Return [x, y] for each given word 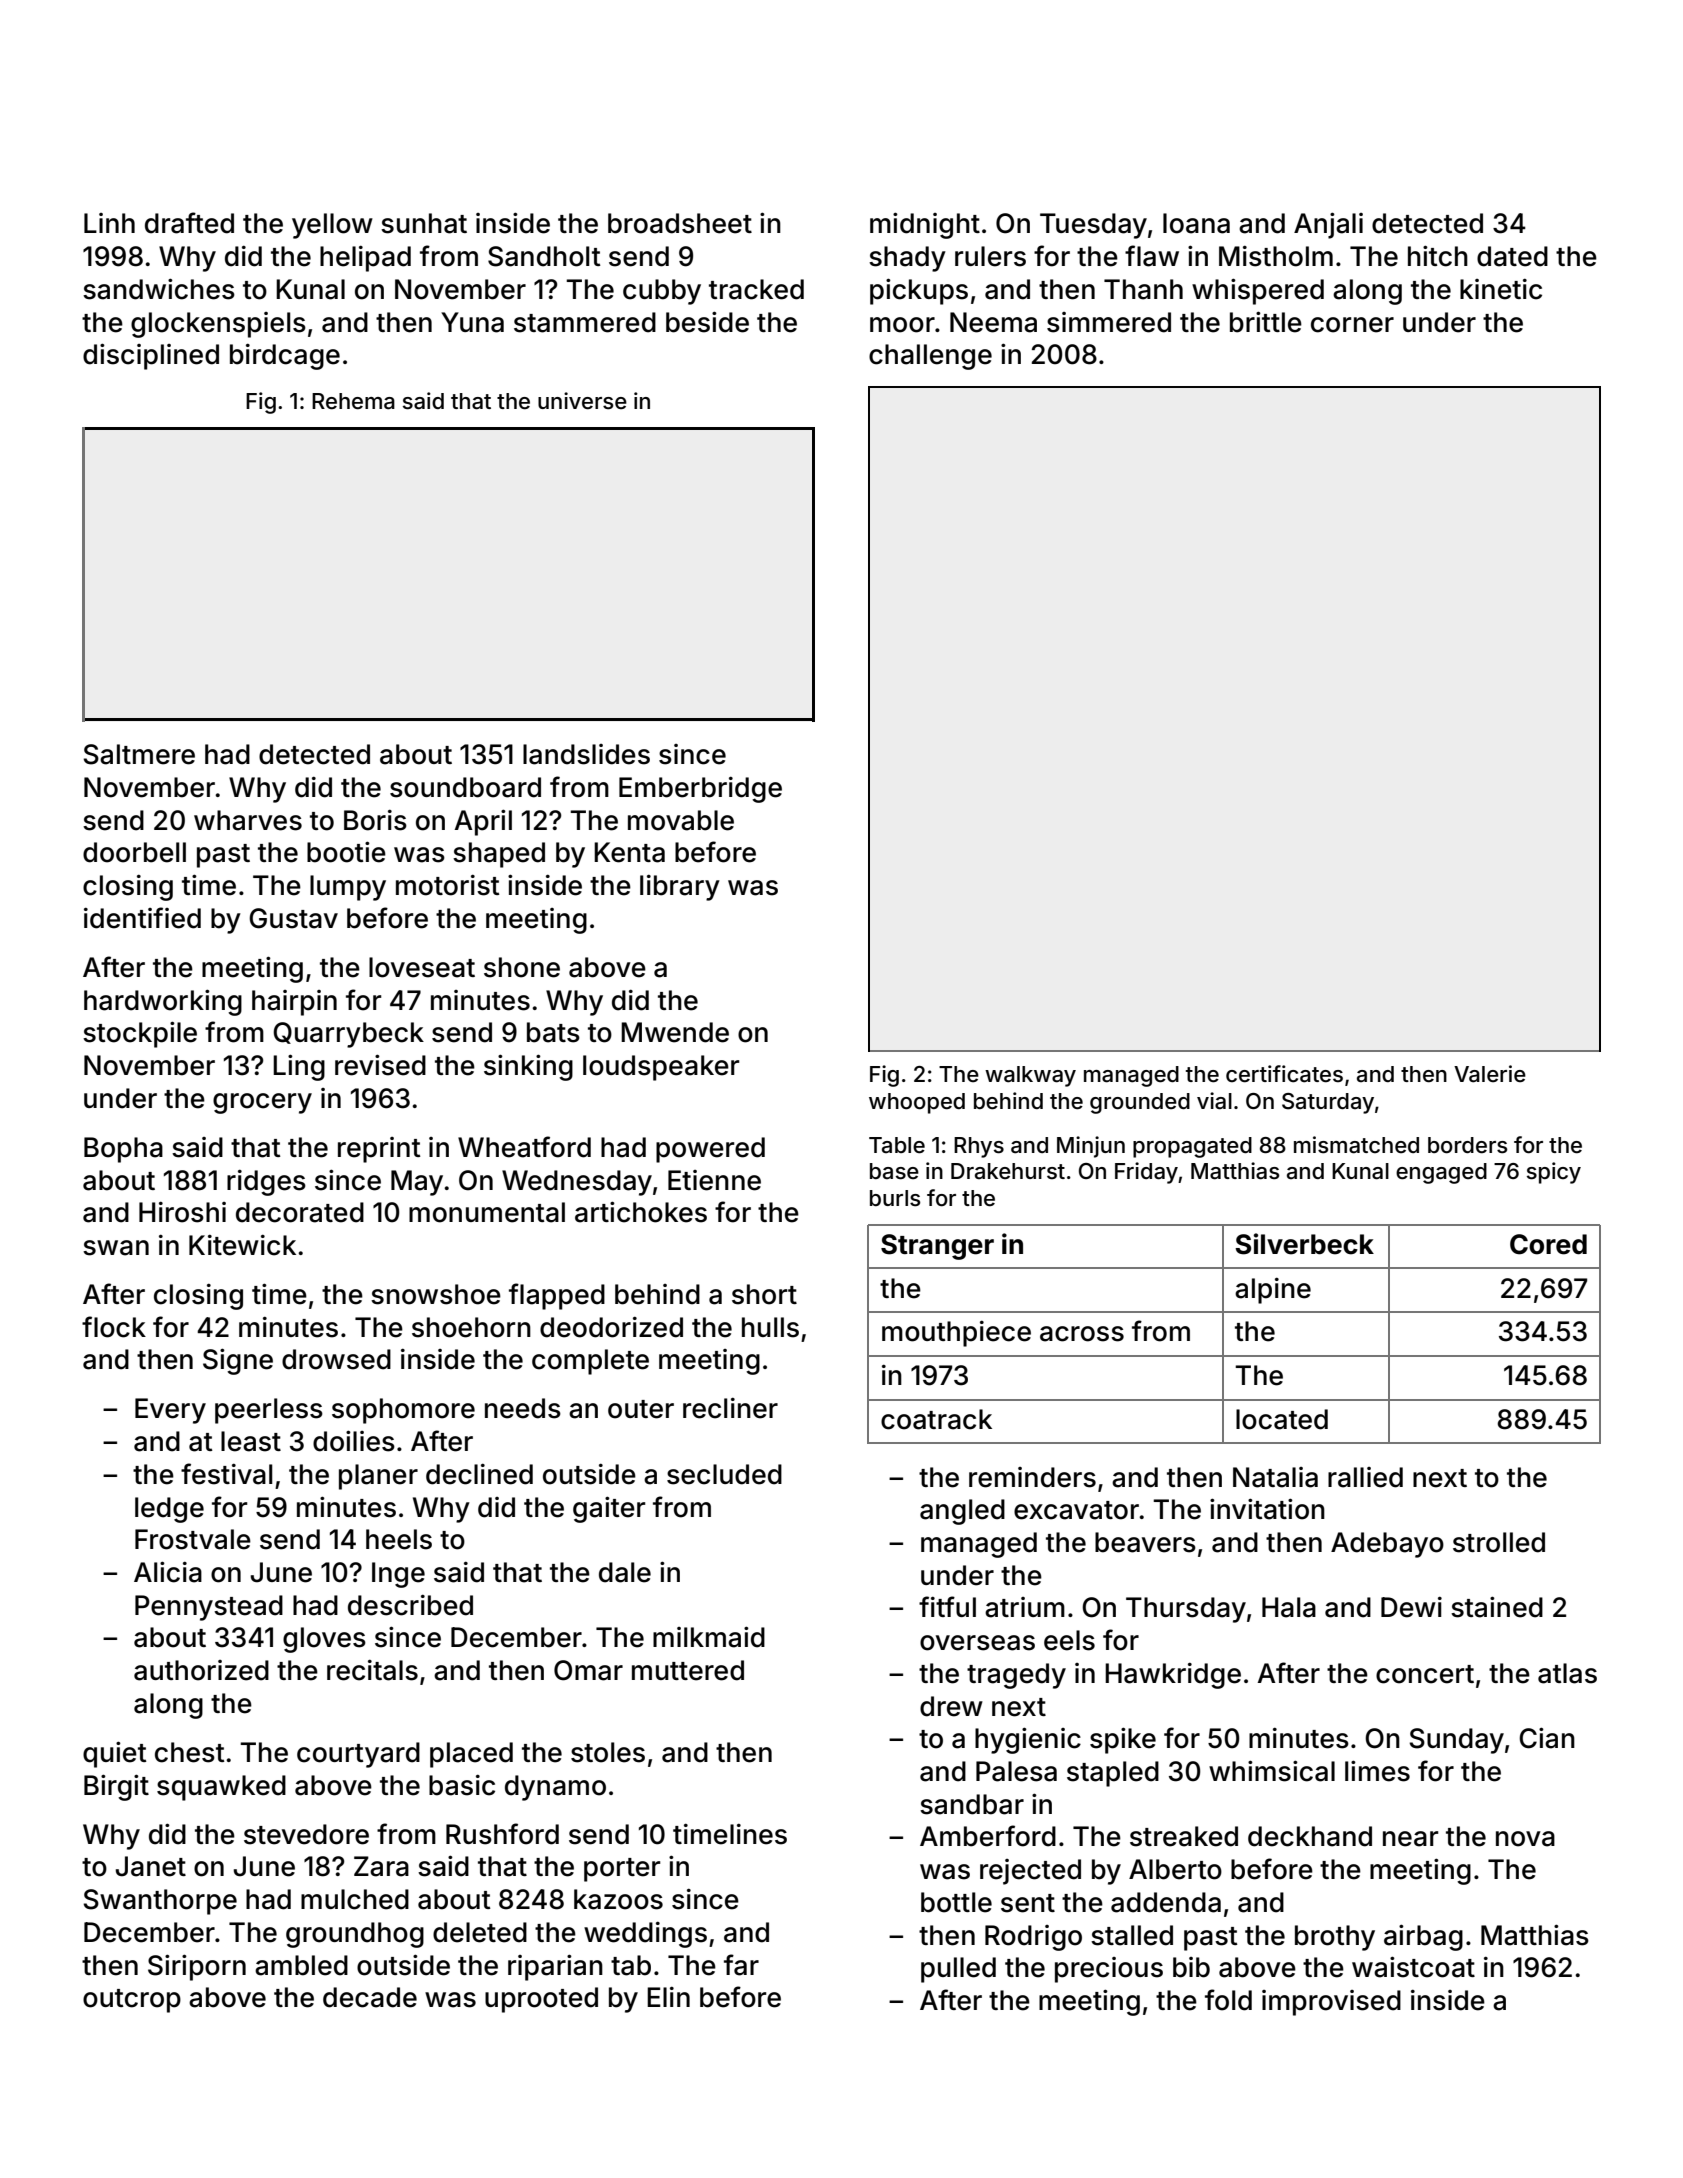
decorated [300, 1212]
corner [1352, 325]
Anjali [1328, 225]
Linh [109, 223]
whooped [917, 1103]
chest [190, 1752]
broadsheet [680, 223]
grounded [1140, 1103]
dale [625, 1572]
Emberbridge [700, 790]
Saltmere [139, 754]
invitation [1267, 1509]
